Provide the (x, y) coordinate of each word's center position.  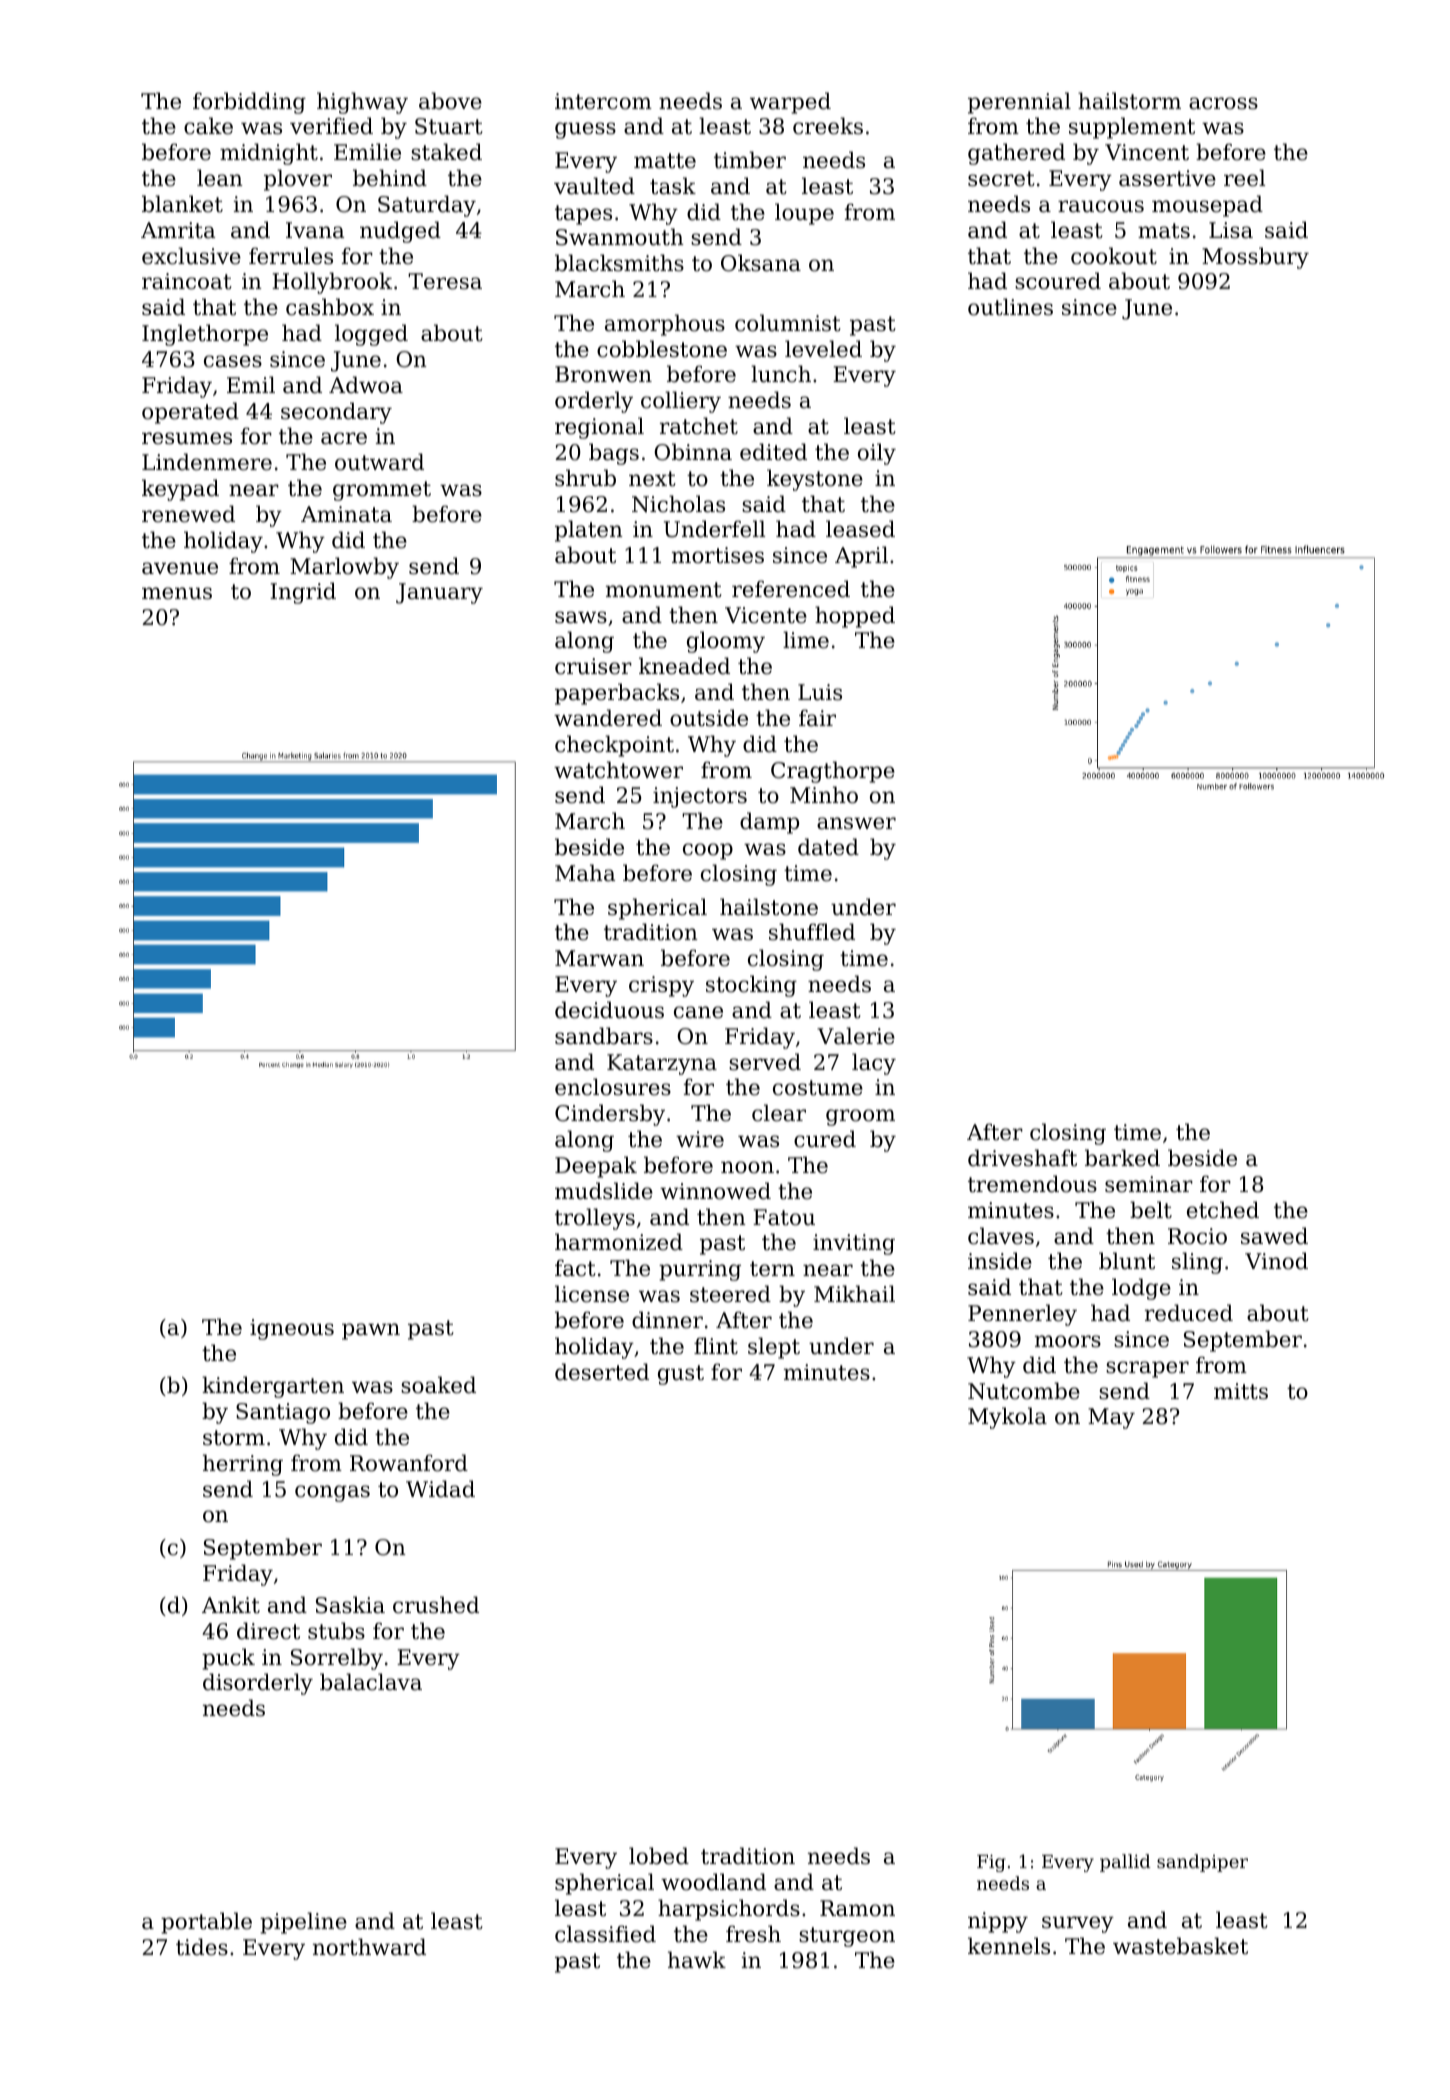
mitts (1241, 1391)
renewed (188, 514)
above (450, 101)
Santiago (283, 1413)
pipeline (303, 1923)
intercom (603, 101)
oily (877, 454)
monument (664, 590)
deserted (602, 1372)
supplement (1132, 128)
